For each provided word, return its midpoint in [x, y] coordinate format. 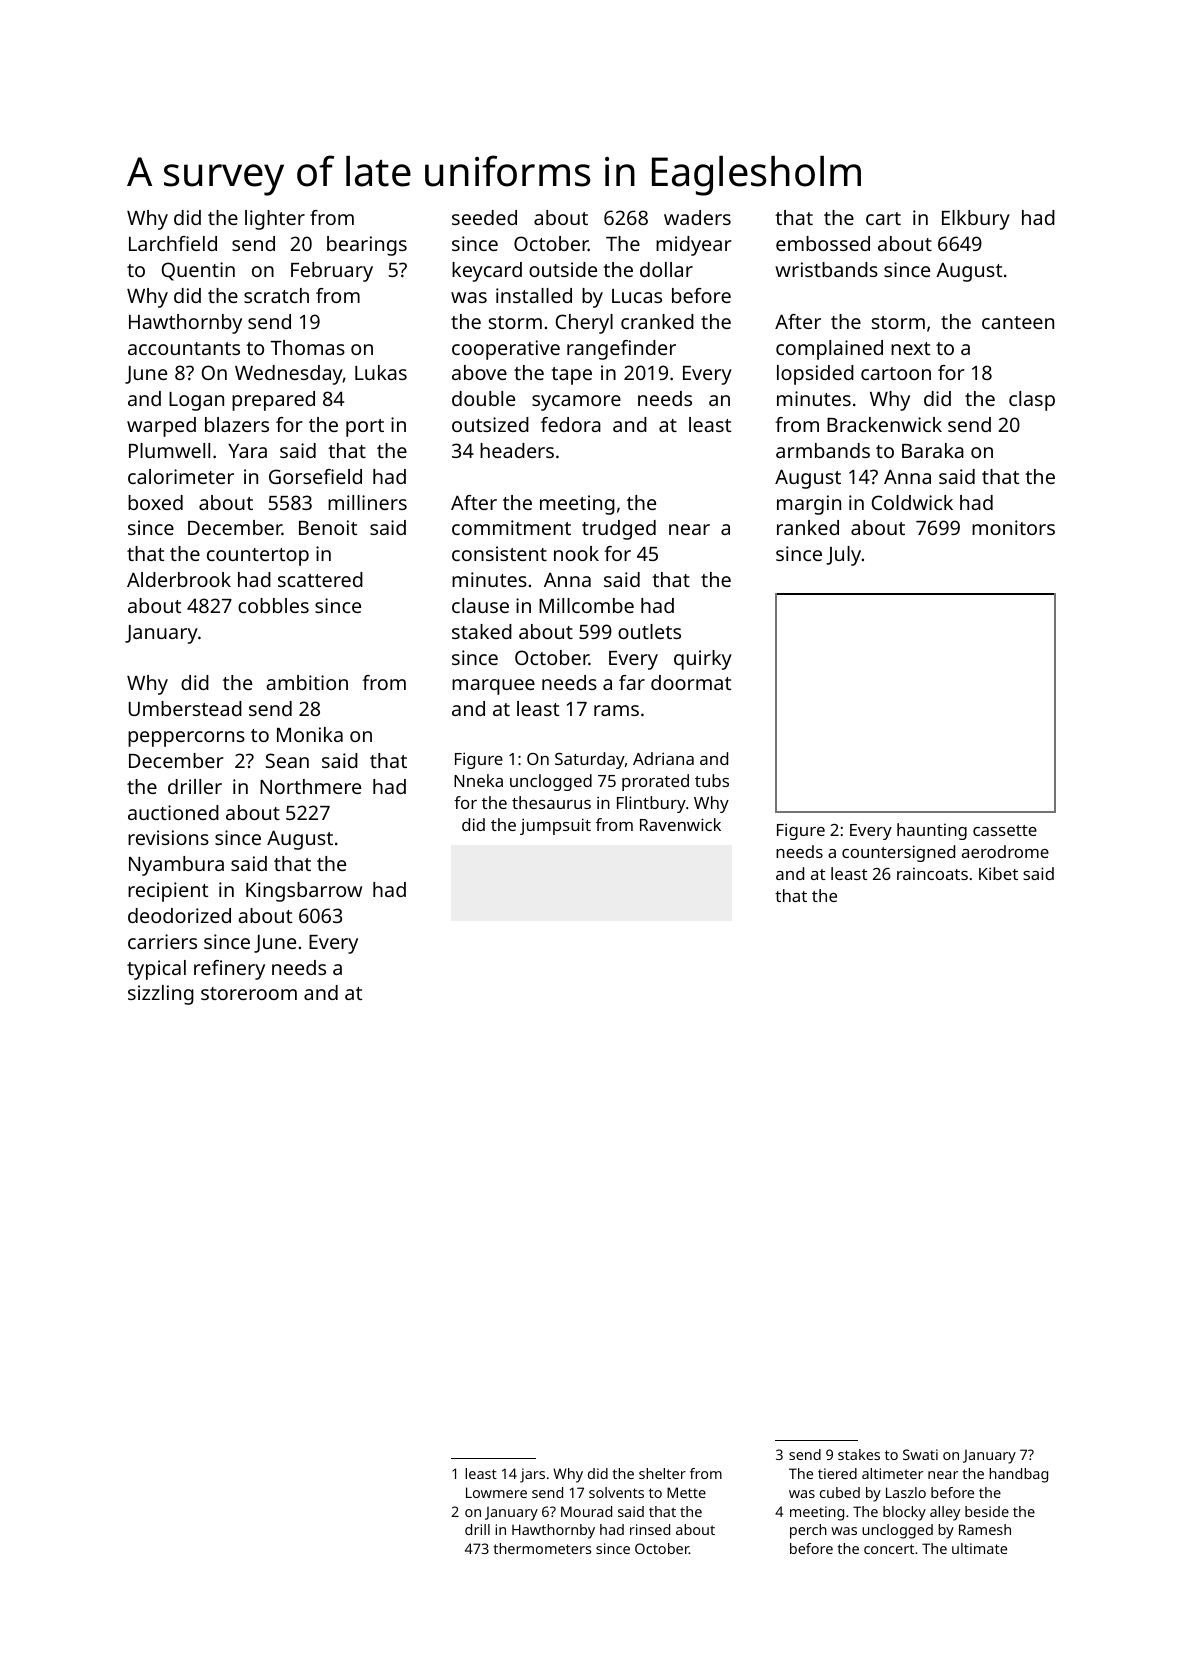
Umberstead [185, 708]
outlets [649, 631]
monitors [1013, 527]
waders [697, 217]
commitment [511, 527]
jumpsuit [555, 826]
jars [532, 1475]
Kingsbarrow [304, 892]
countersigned [898, 853]
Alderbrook [179, 579]
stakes [859, 1454]
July [843, 556]
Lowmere [496, 1492]
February [332, 272]
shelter [662, 1473]
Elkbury [976, 220]
